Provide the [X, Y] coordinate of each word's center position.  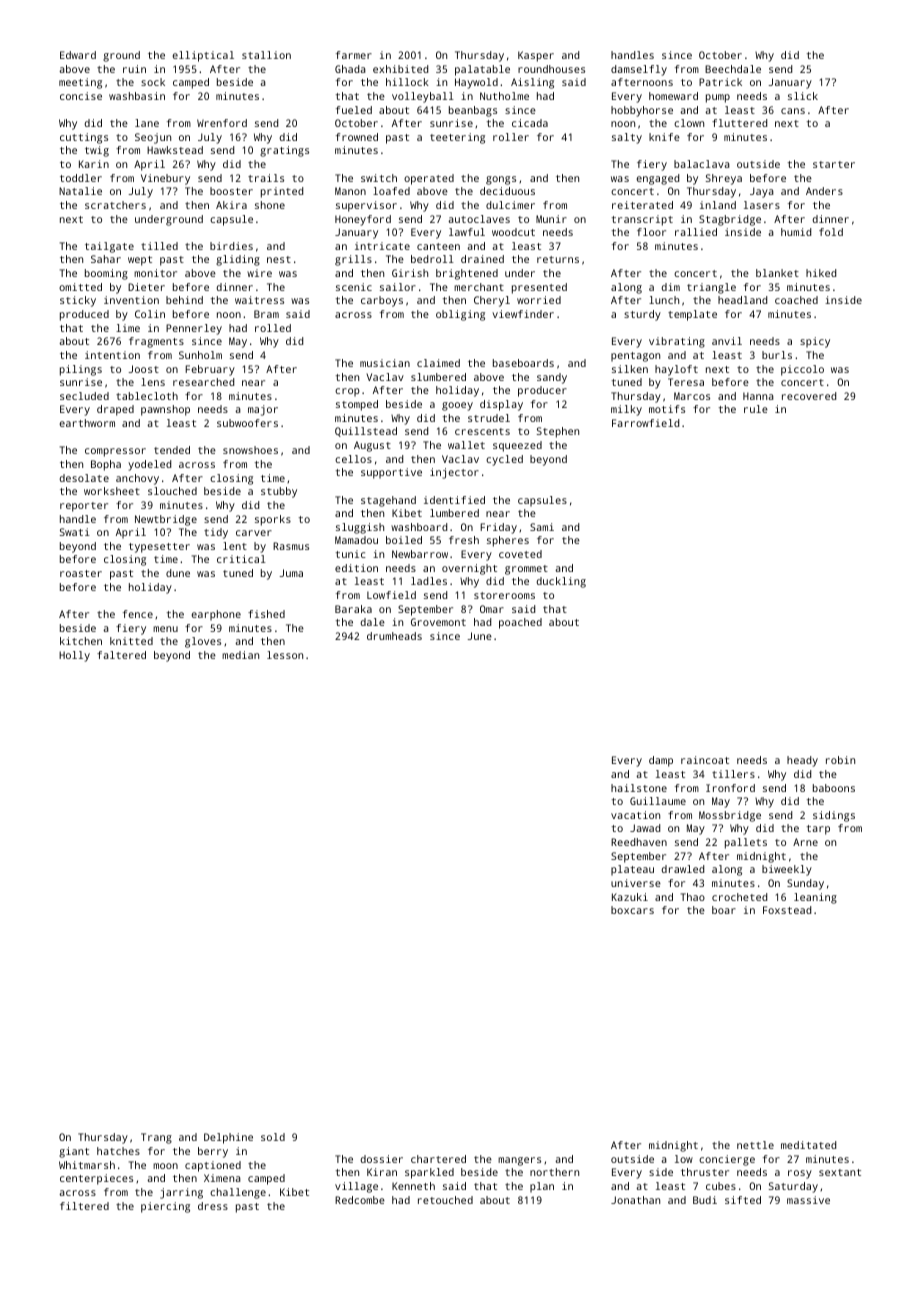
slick [803, 96]
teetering [457, 138]
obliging [460, 315]
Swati [75, 532]
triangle [711, 288]
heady [802, 761]
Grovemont [438, 622]
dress [213, 1206]
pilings [81, 370]
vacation [635, 815]
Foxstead [787, 910]
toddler [81, 178]
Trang [156, 1138]
